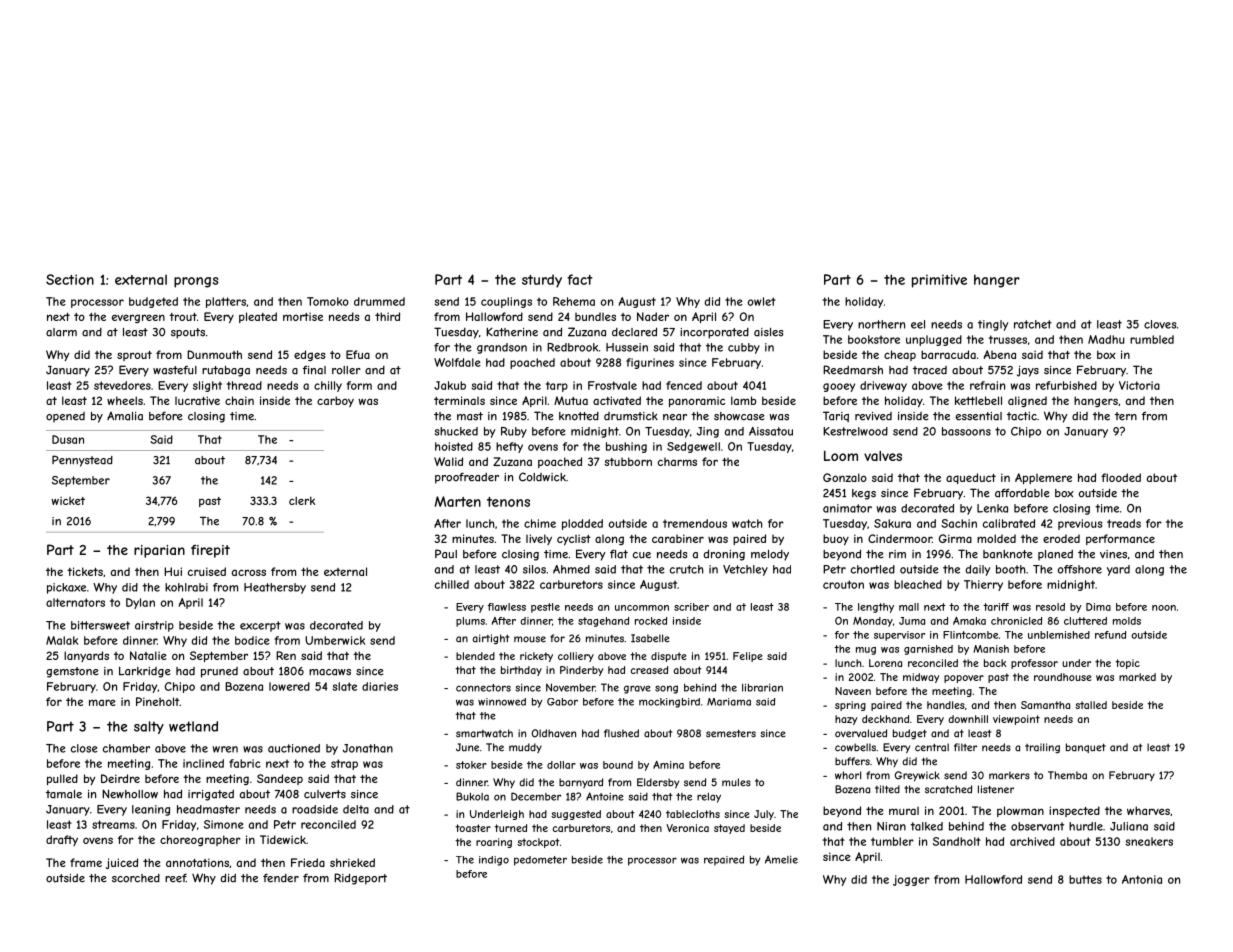 This screenshot has width=1233, height=952. I want to click on alarm, so click(61, 332).
